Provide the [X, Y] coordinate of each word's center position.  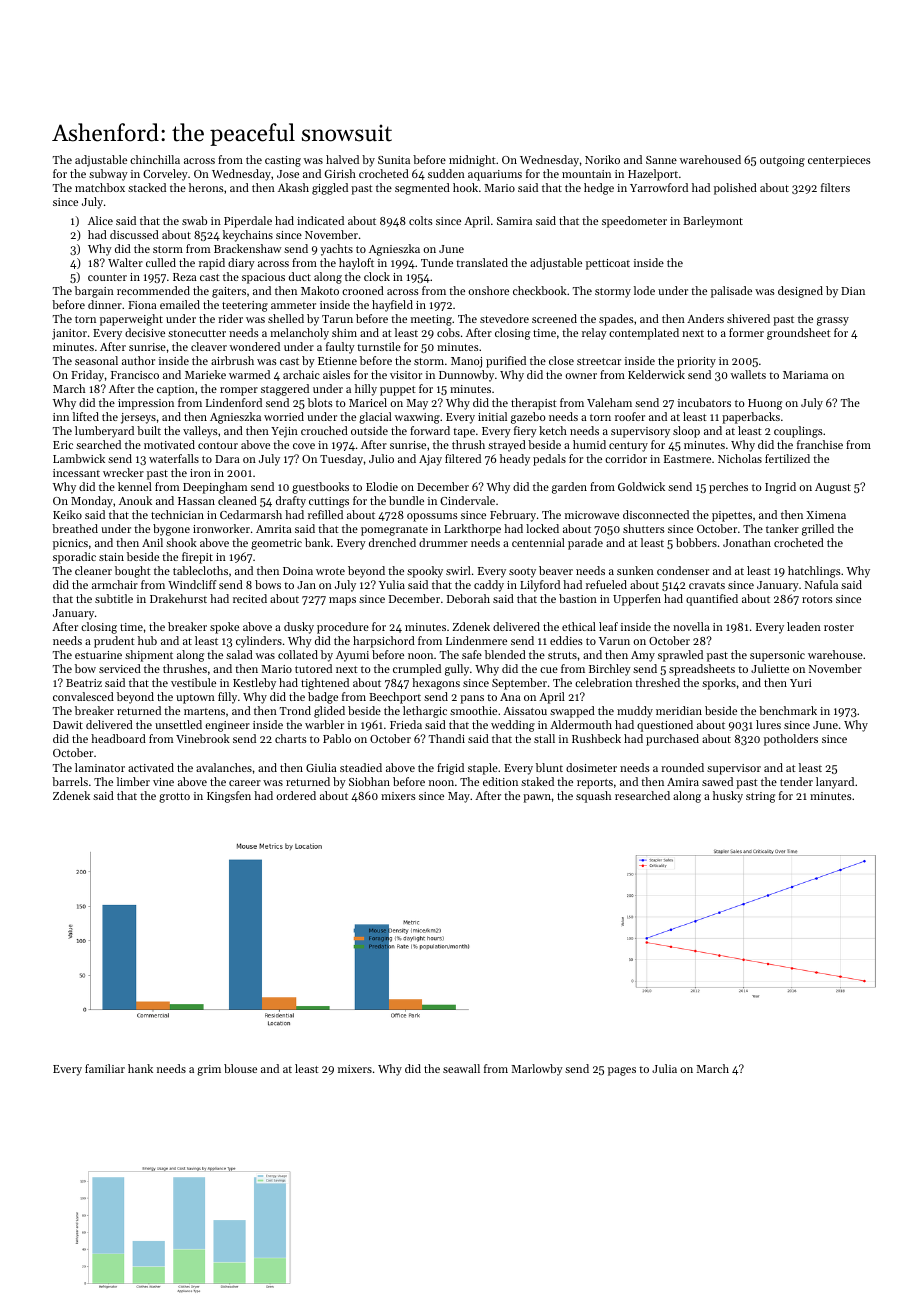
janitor [69, 334]
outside [369, 430]
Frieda [406, 724]
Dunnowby [466, 376]
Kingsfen [229, 797]
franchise [820, 444]
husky [728, 797]
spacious [263, 278]
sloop [686, 432]
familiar [105, 1068]
